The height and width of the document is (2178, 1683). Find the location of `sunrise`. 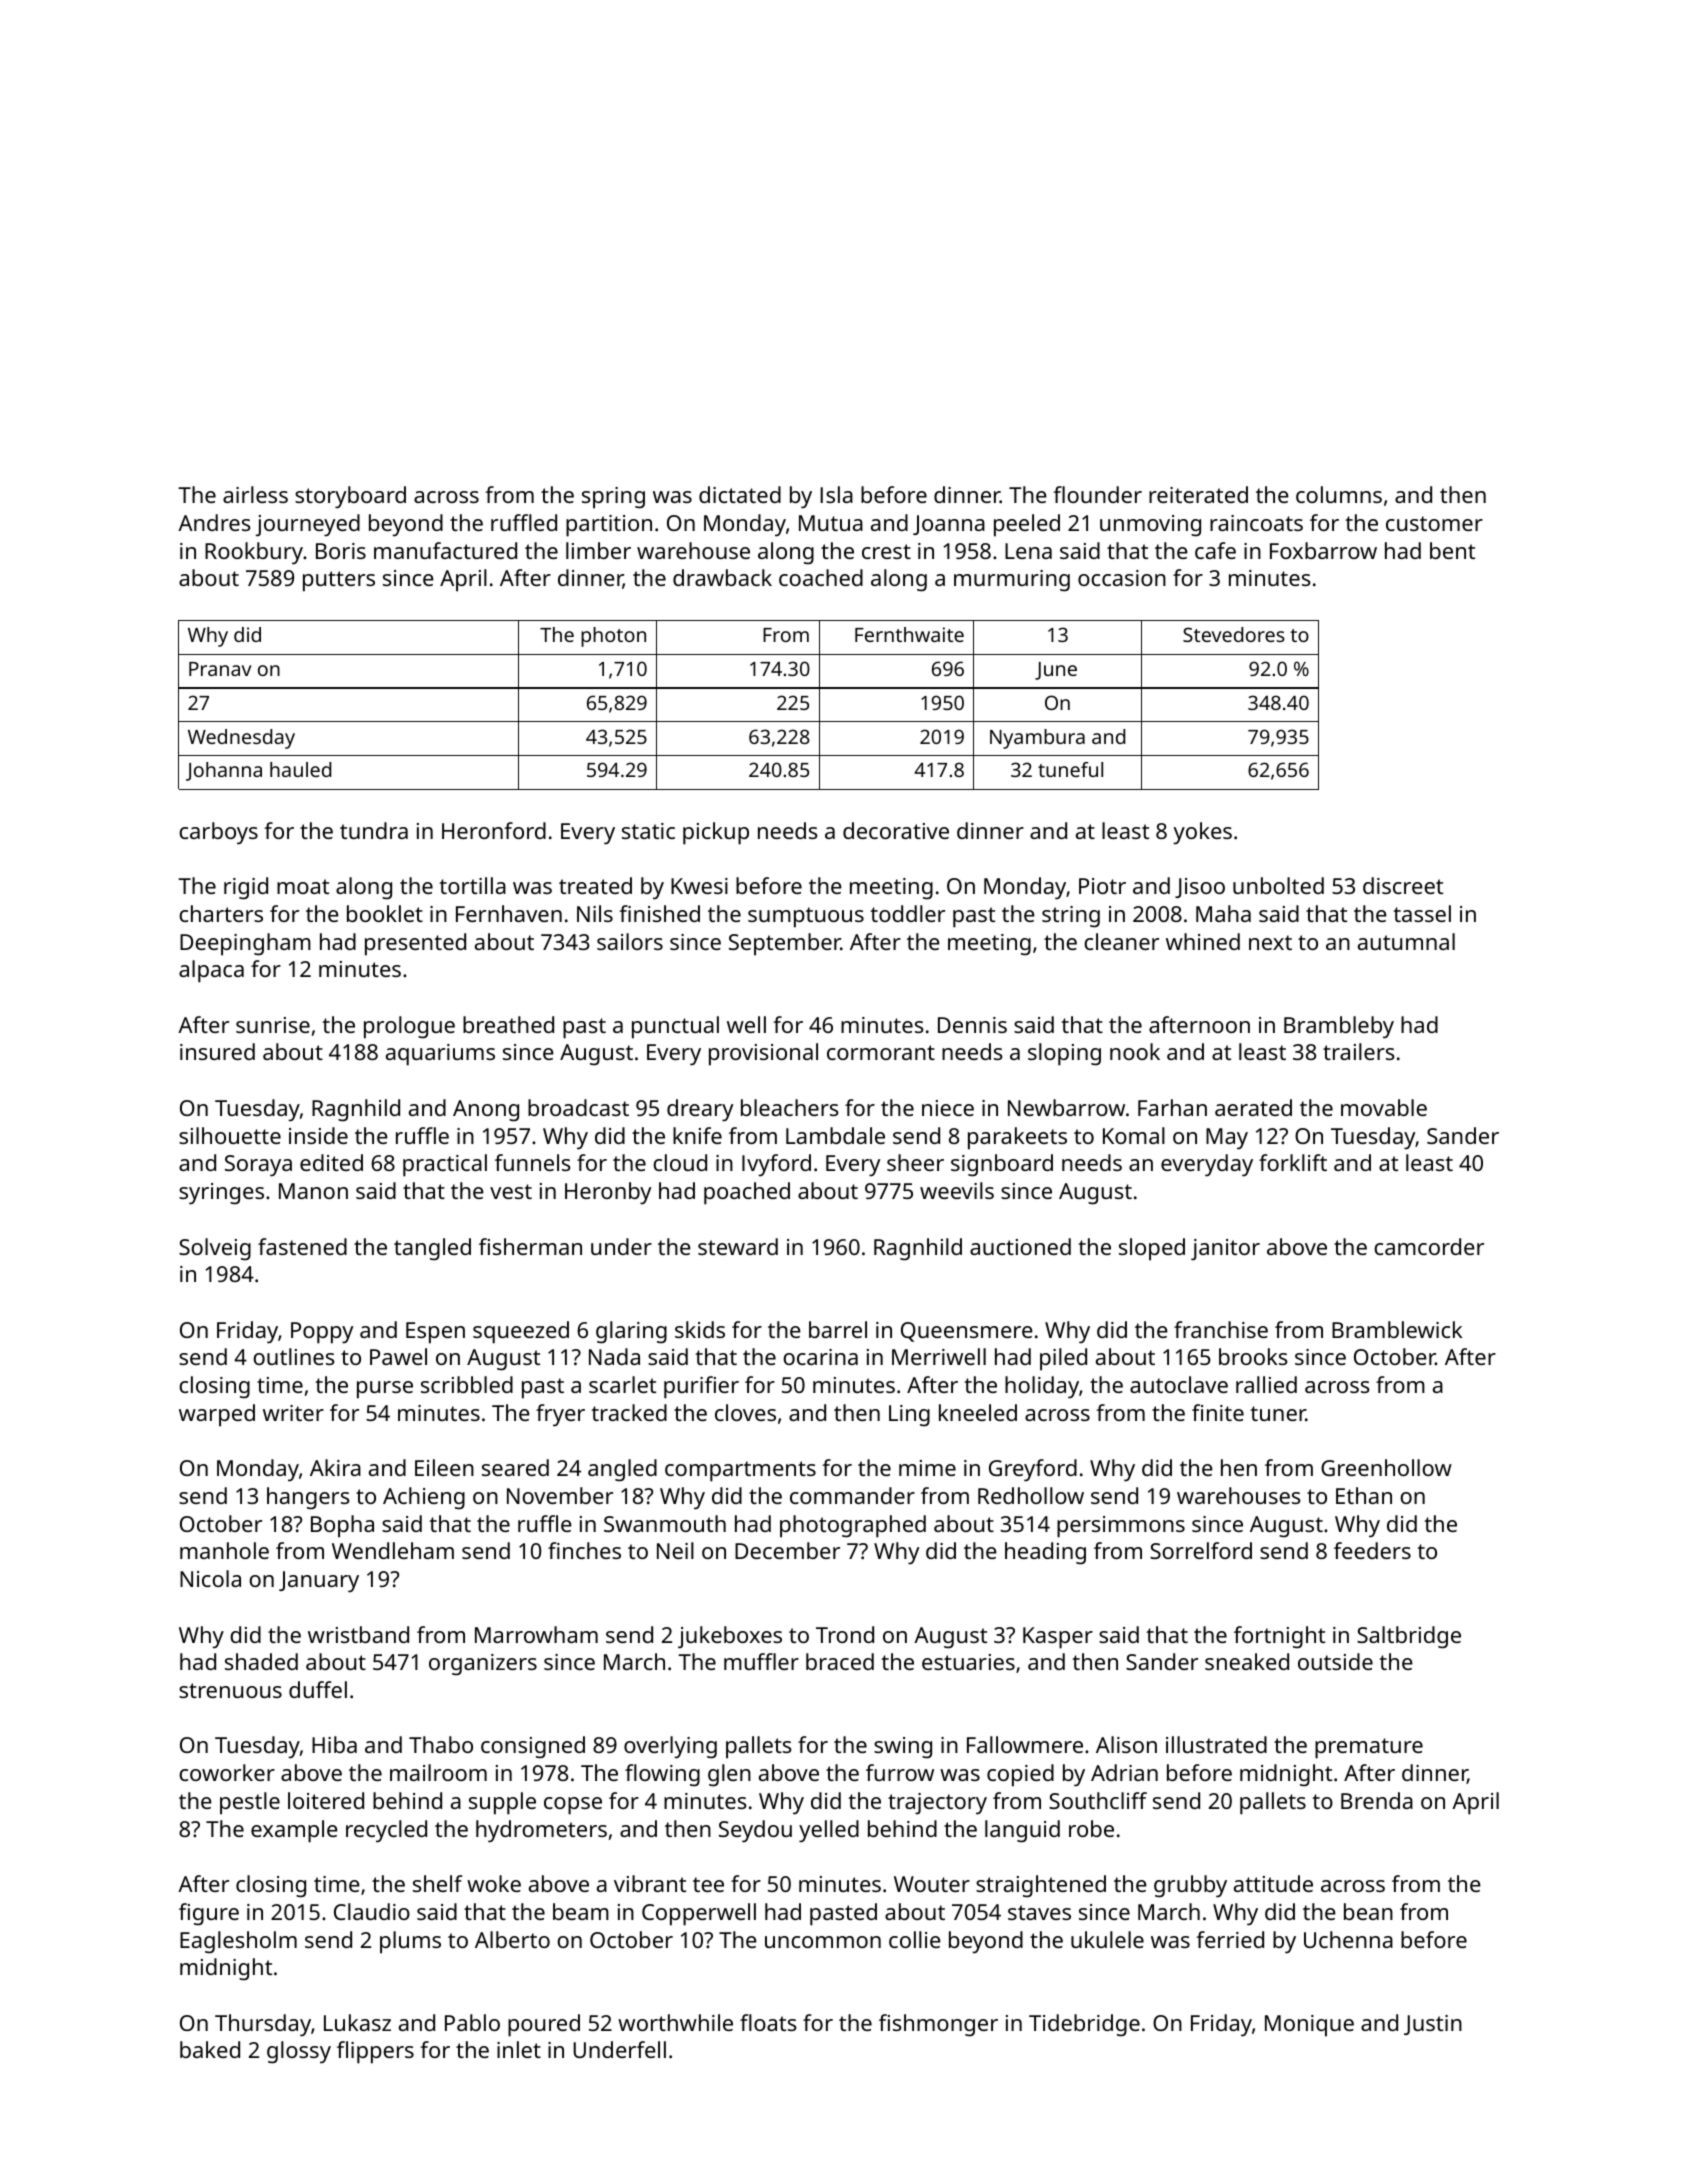

sunrise is located at coordinates (273, 1025).
